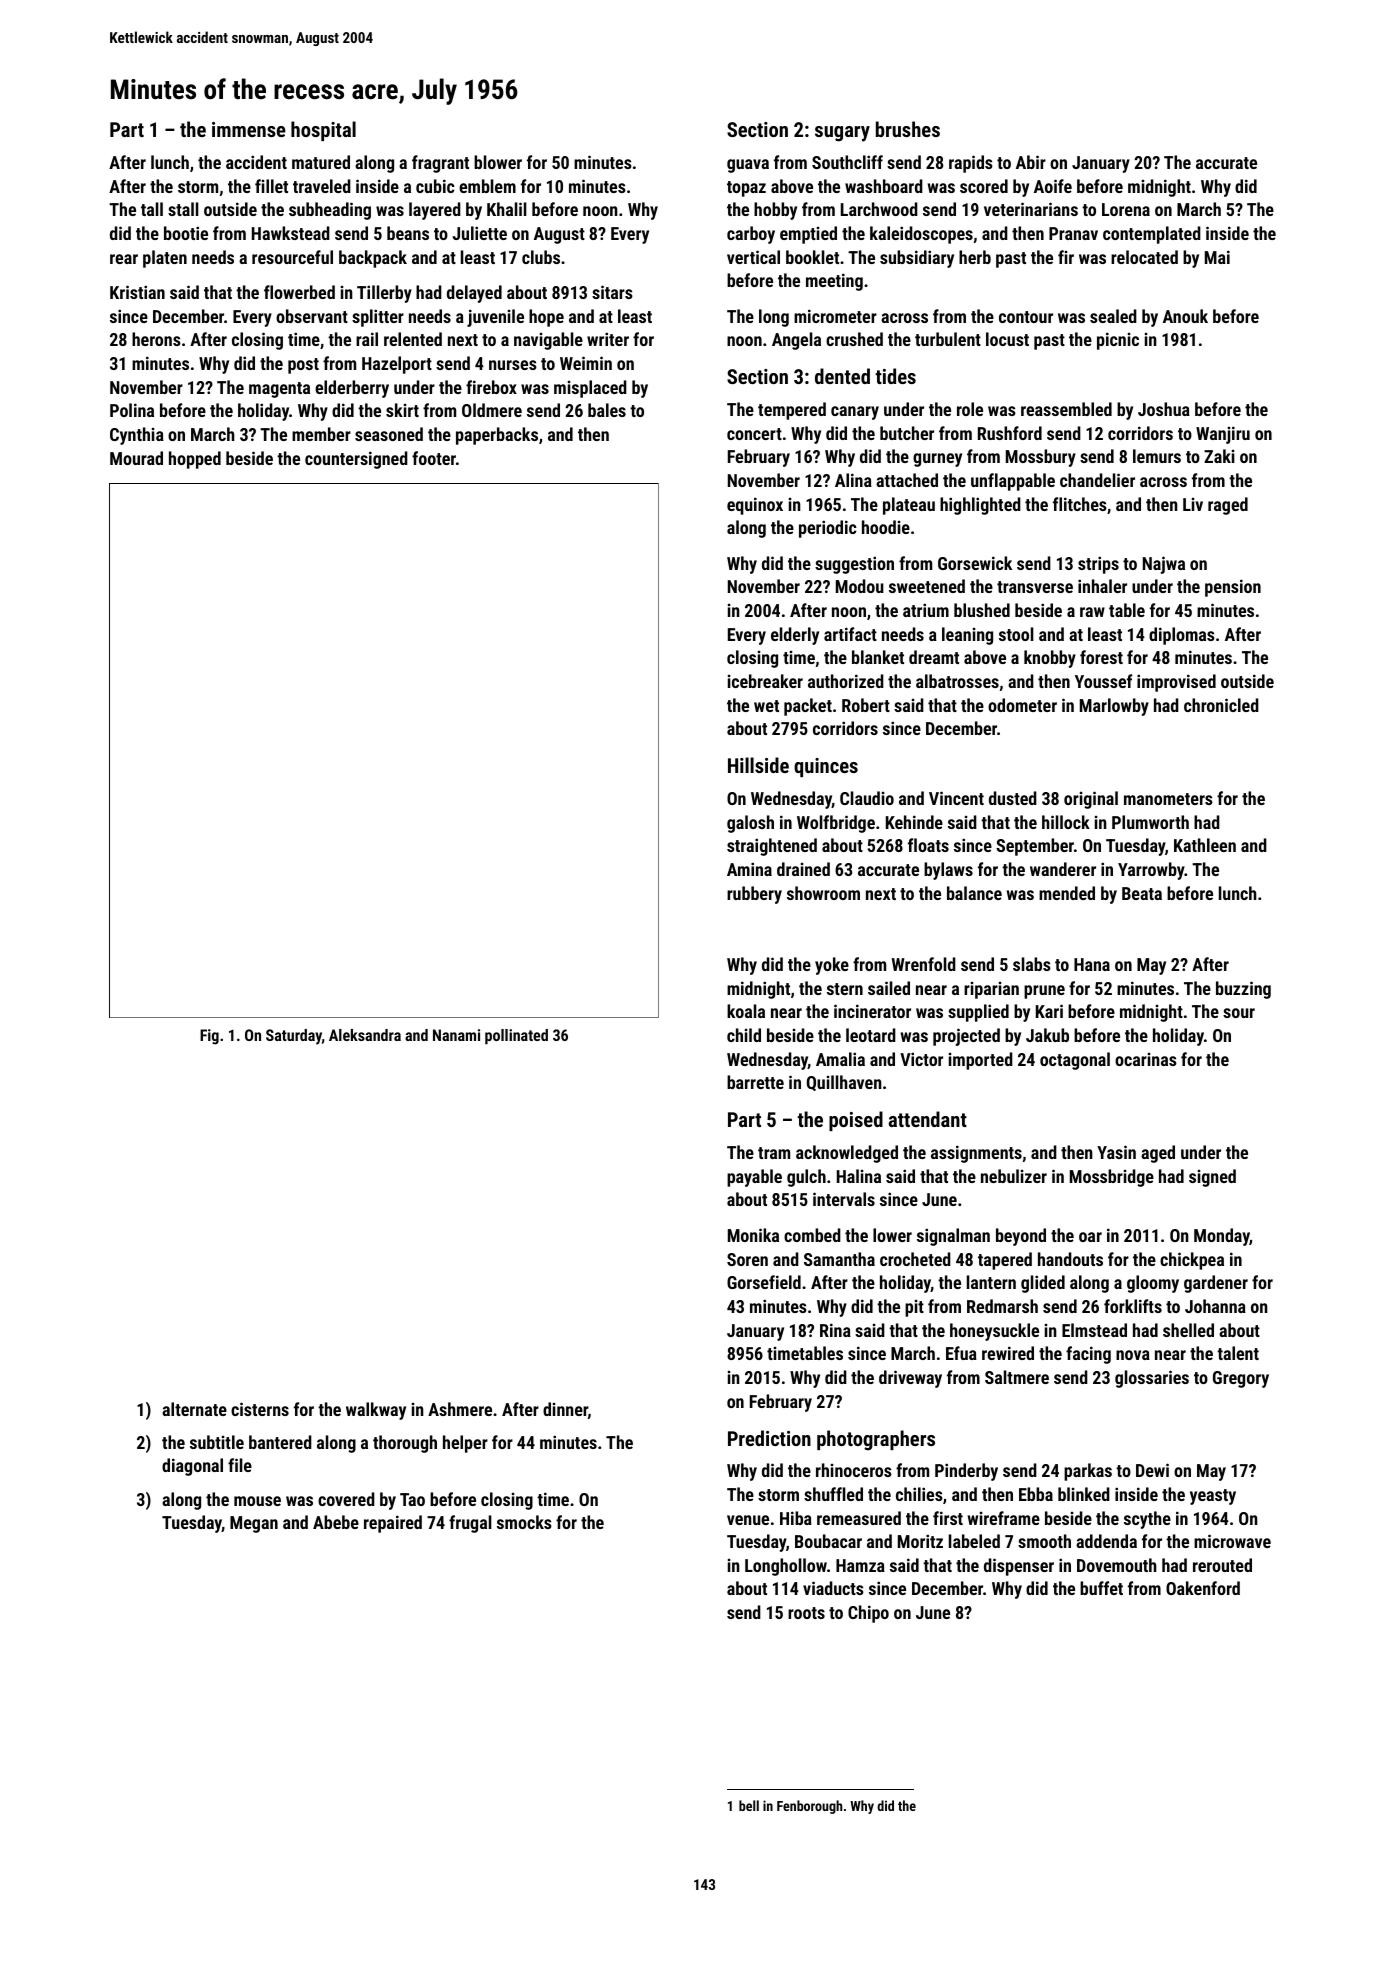 The height and width of the document is (1969, 1386). What do you see at coordinates (291, 233) in the document?
I see `Hawkstead` at bounding box center [291, 233].
